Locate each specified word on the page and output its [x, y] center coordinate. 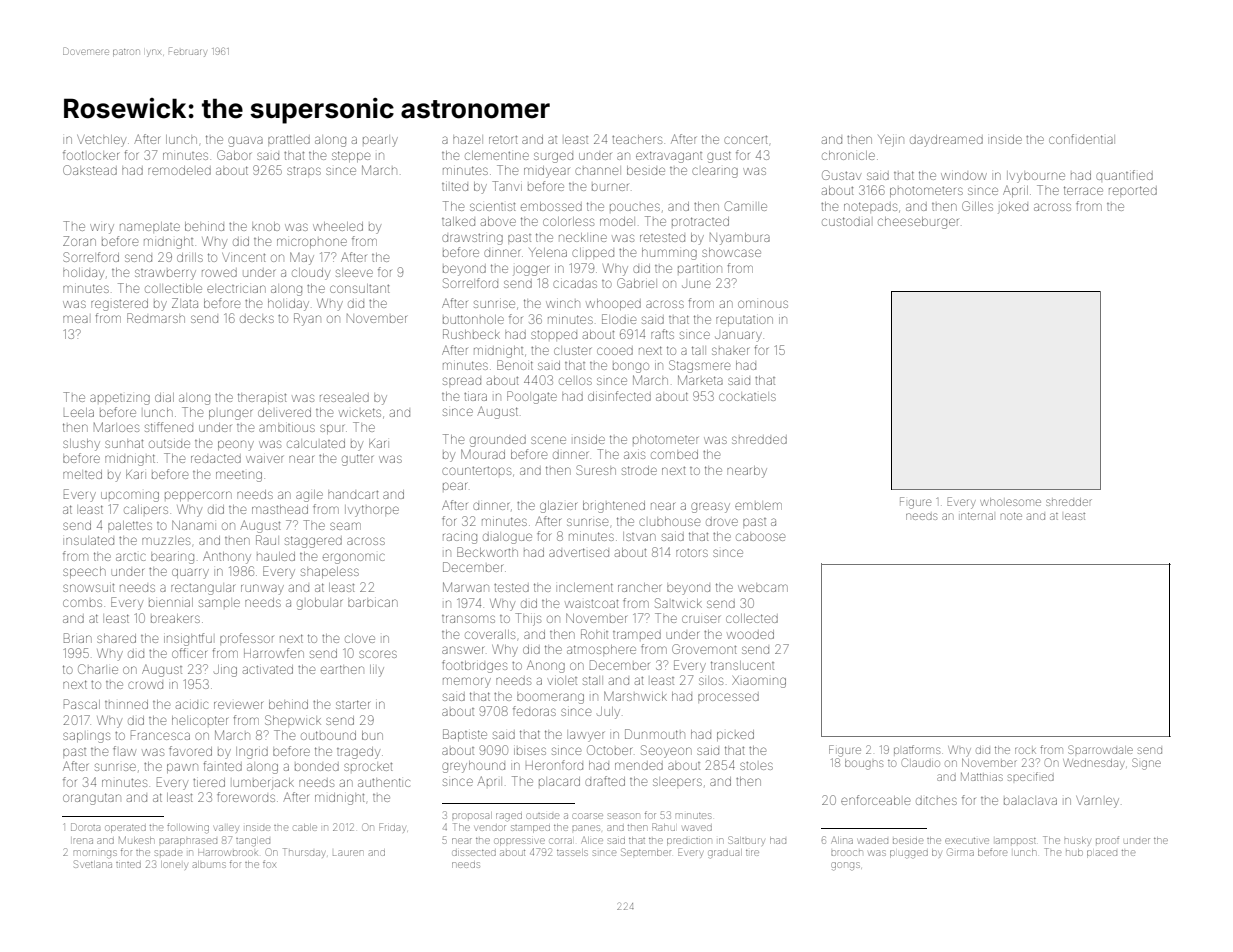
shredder [1069, 502]
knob [266, 226]
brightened [614, 507]
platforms [917, 749]
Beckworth [487, 552]
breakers [175, 618]
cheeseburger [918, 223]
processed [728, 697]
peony [236, 445]
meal [75, 319]
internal [977, 516]
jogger [531, 270]
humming [669, 254]
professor [246, 638]
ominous [763, 304]
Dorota [85, 827]
